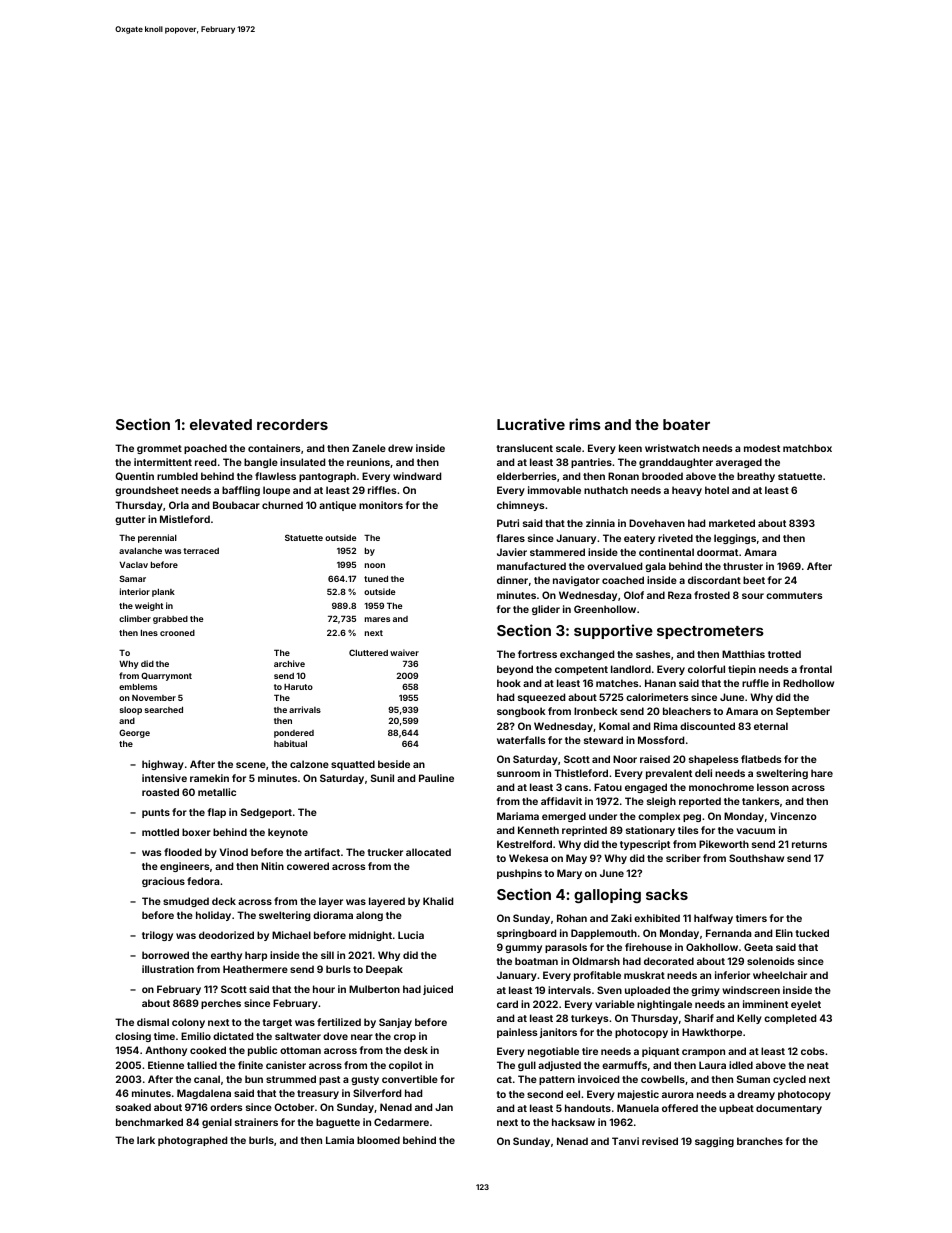  Describe the element at coordinates (205, 449) in the image. I see `poached` at that location.
